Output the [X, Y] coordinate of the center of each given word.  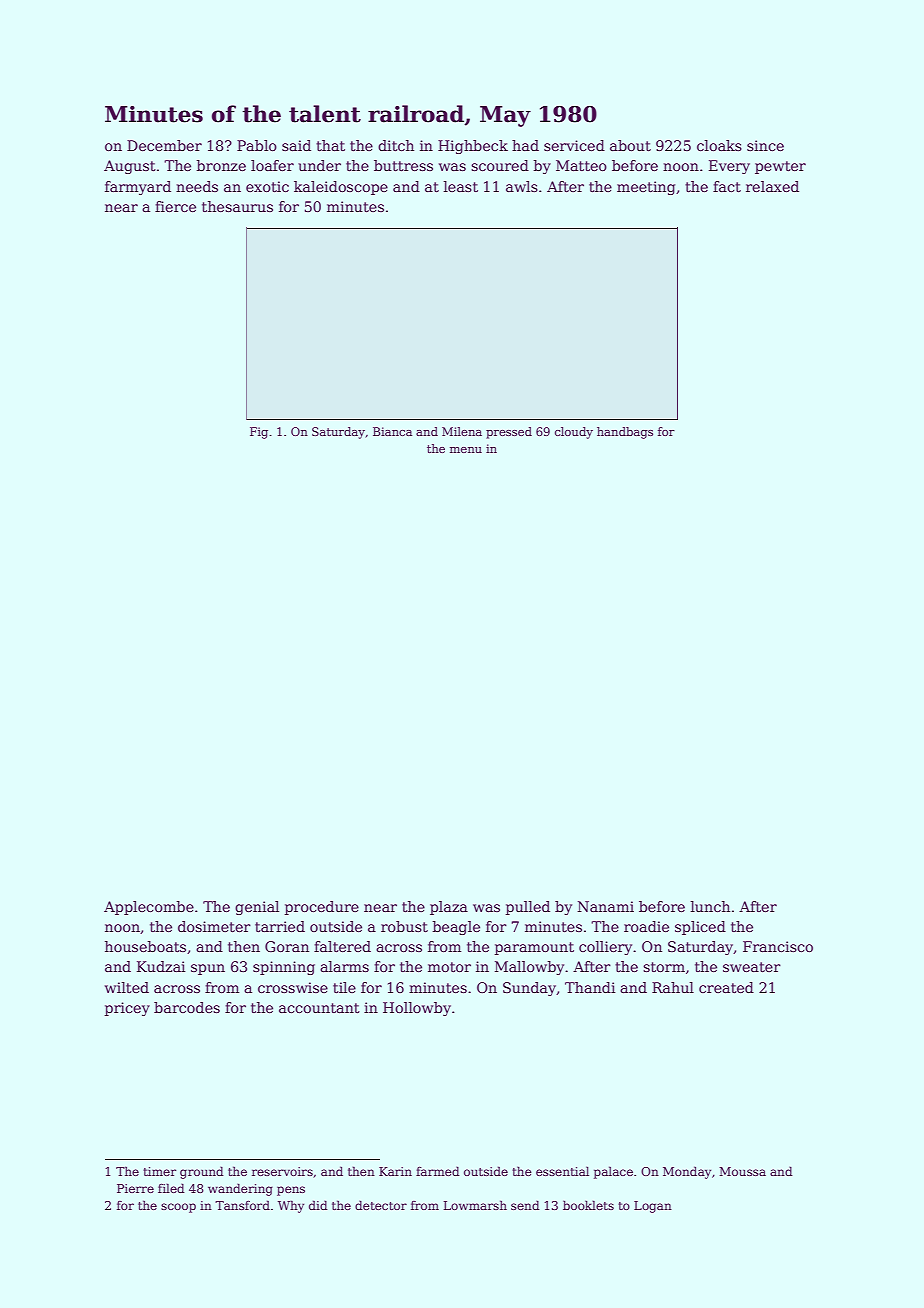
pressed [509, 433]
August [130, 167]
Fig [259, 433]
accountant [319, 1008]
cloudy [574, 433]
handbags [625, 433]
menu [466, 450]
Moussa [742, 1171]
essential [562, 1171]
